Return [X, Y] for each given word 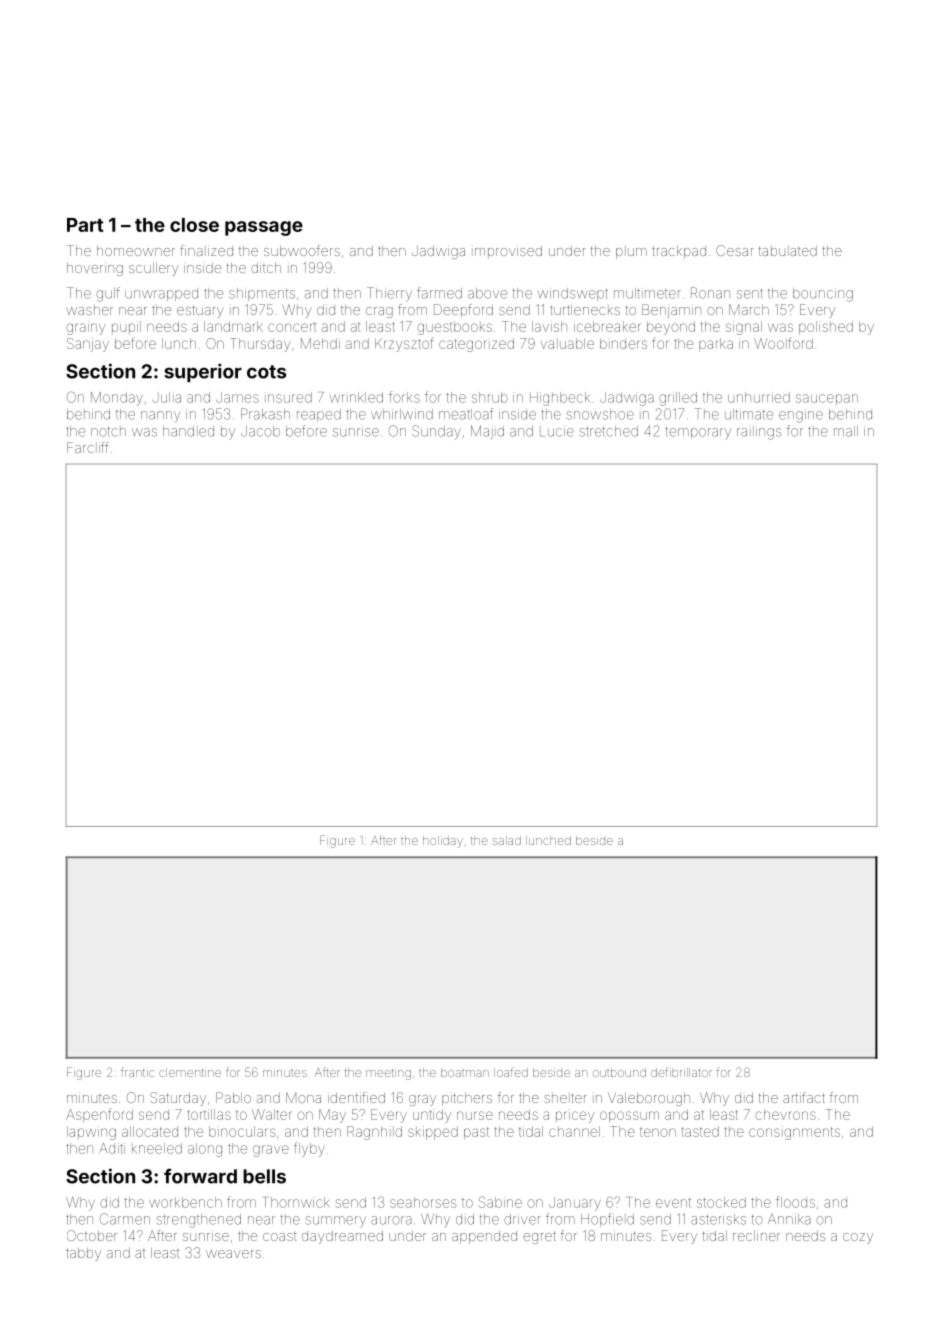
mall [846, 431]
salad [507, 840]
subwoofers [302, 250]
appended [484, 1238]
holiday [443, 842]
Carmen [125, 1219]
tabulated [788, 251]
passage [264, 228]
